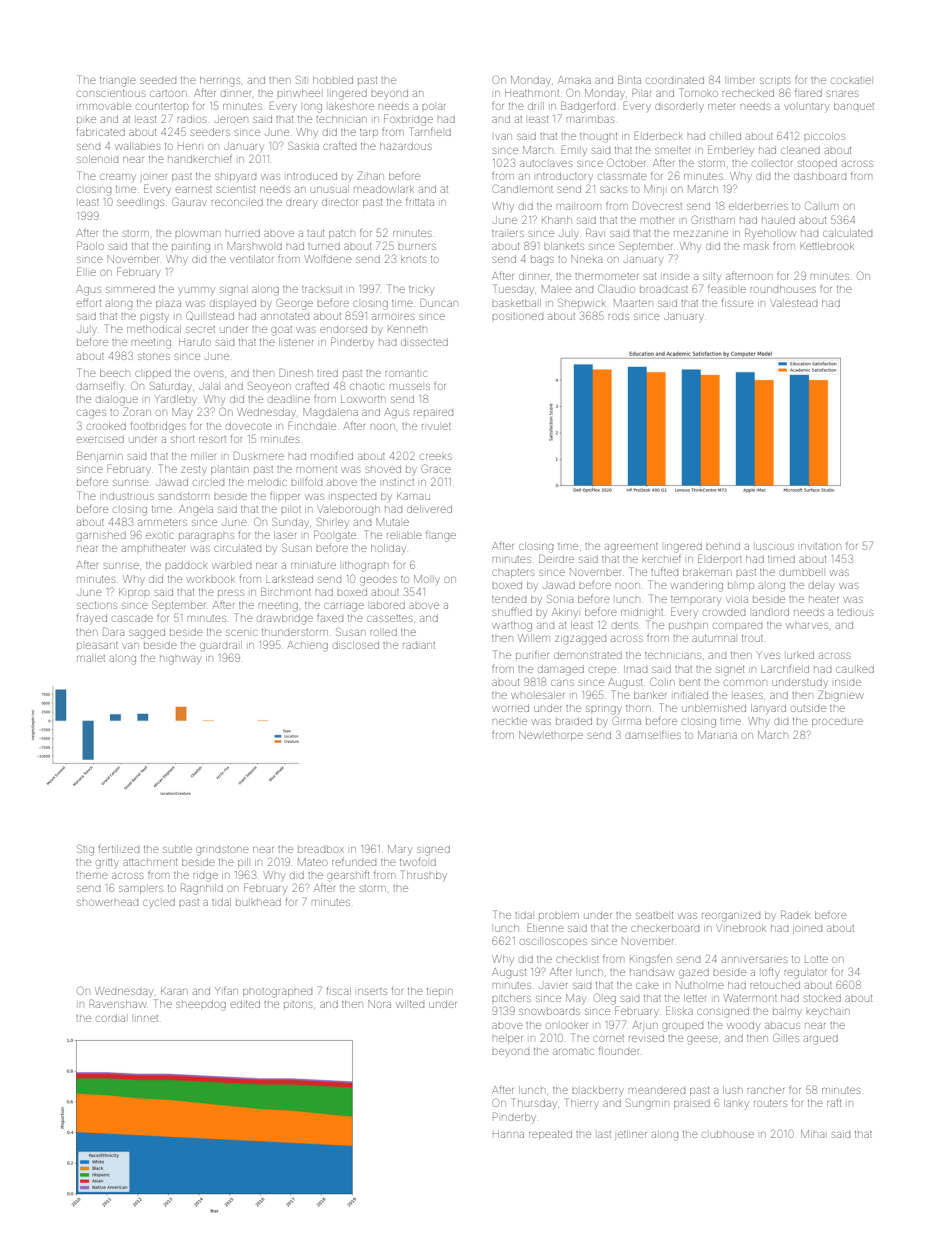 The image size is (952, 1233). Describe the element at coordinates (775, 80) in the screenshot. I see `scripts` at that location.
